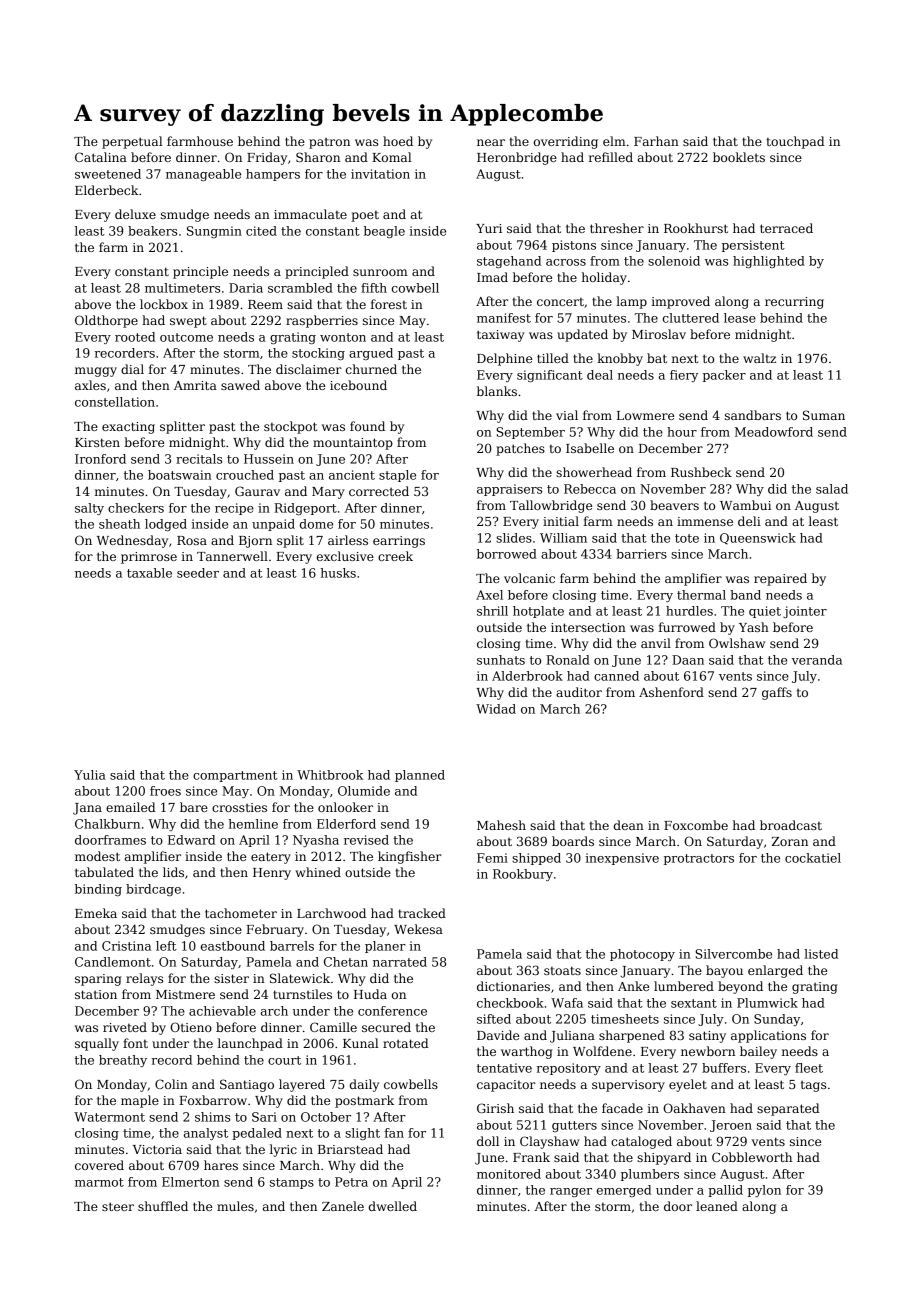 Image resolution: width=924 pixels, height=1308 pixels. I want to click on Rookhurst, so click(696, 228).
